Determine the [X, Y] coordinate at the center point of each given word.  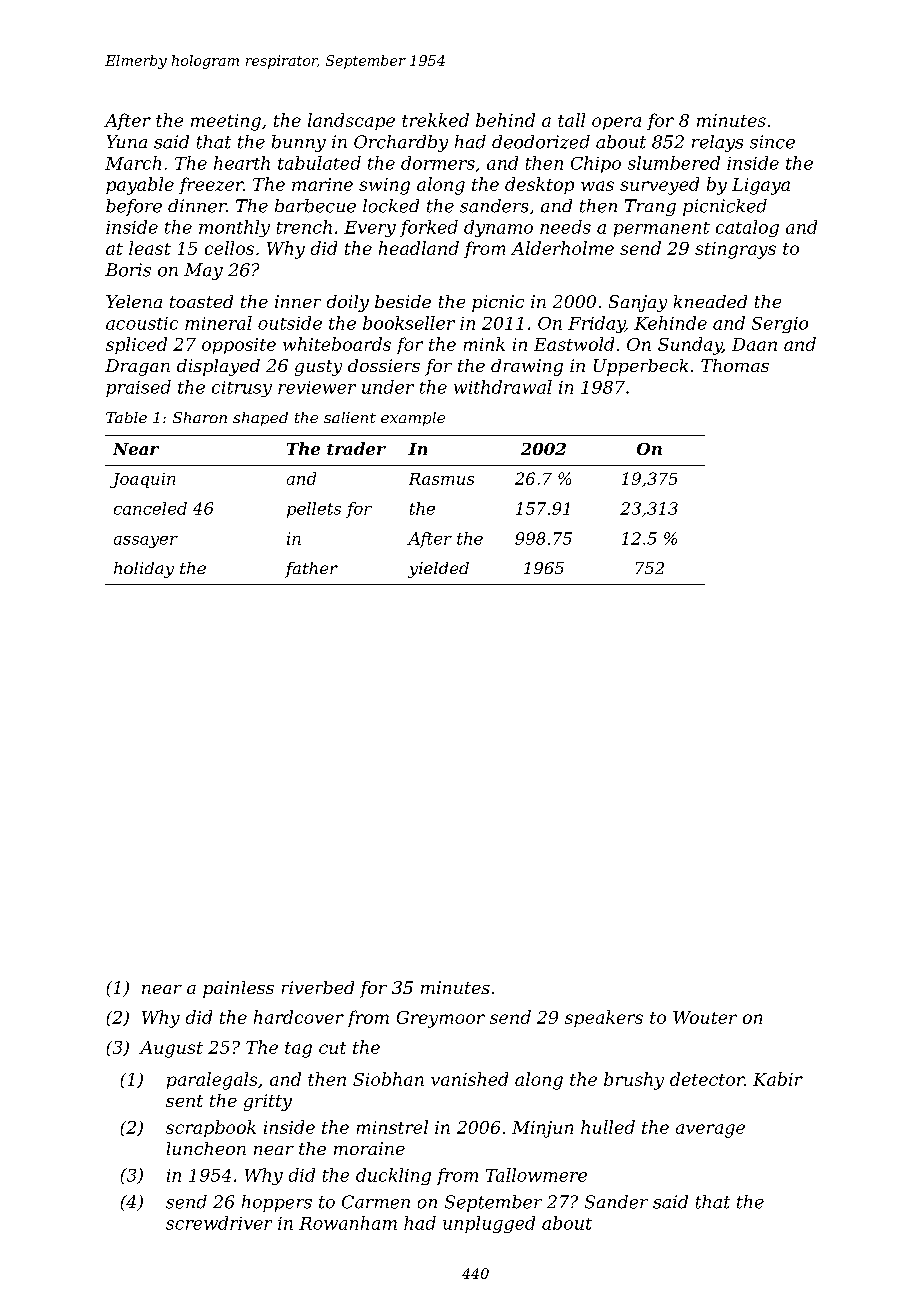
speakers [604, 1018]
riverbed [318, 987]
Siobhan [388, 1079]
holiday [144, 570]
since [772, 142]
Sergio [780, 325]
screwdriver [219, 1223]
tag [298, 1050]
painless [238, 989]
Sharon [200, 417]
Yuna [127, 141]
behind [505, 120]
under [388, 387]
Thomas [735, 365]
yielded [438, 570]
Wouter [705, 1017]
